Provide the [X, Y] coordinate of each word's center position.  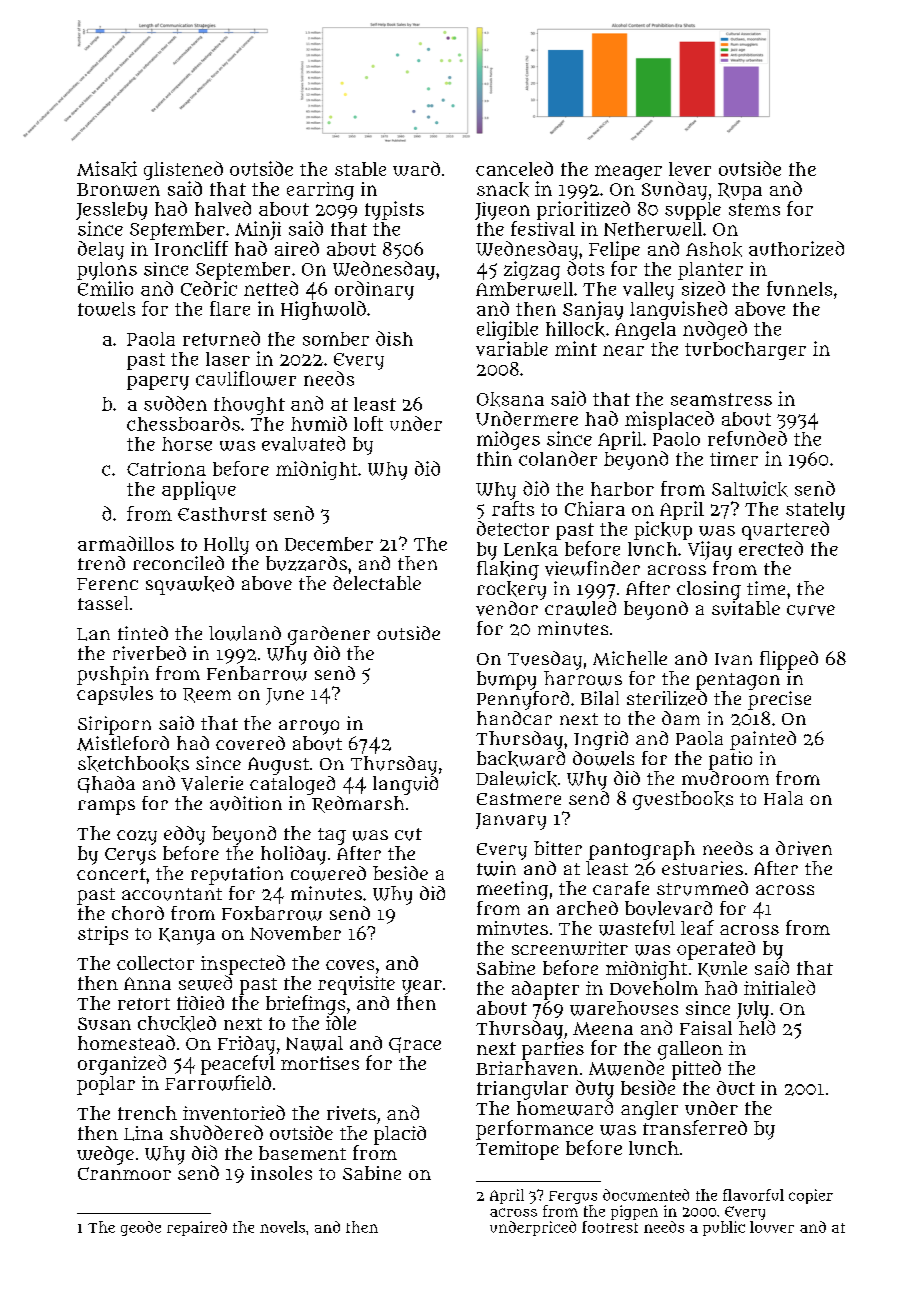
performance [534, 1130]
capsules [115, 695]
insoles [281, 1173]
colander [558, 458]
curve [811, 610]
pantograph [642, 850]
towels [106, 309]
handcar [514, 718]
